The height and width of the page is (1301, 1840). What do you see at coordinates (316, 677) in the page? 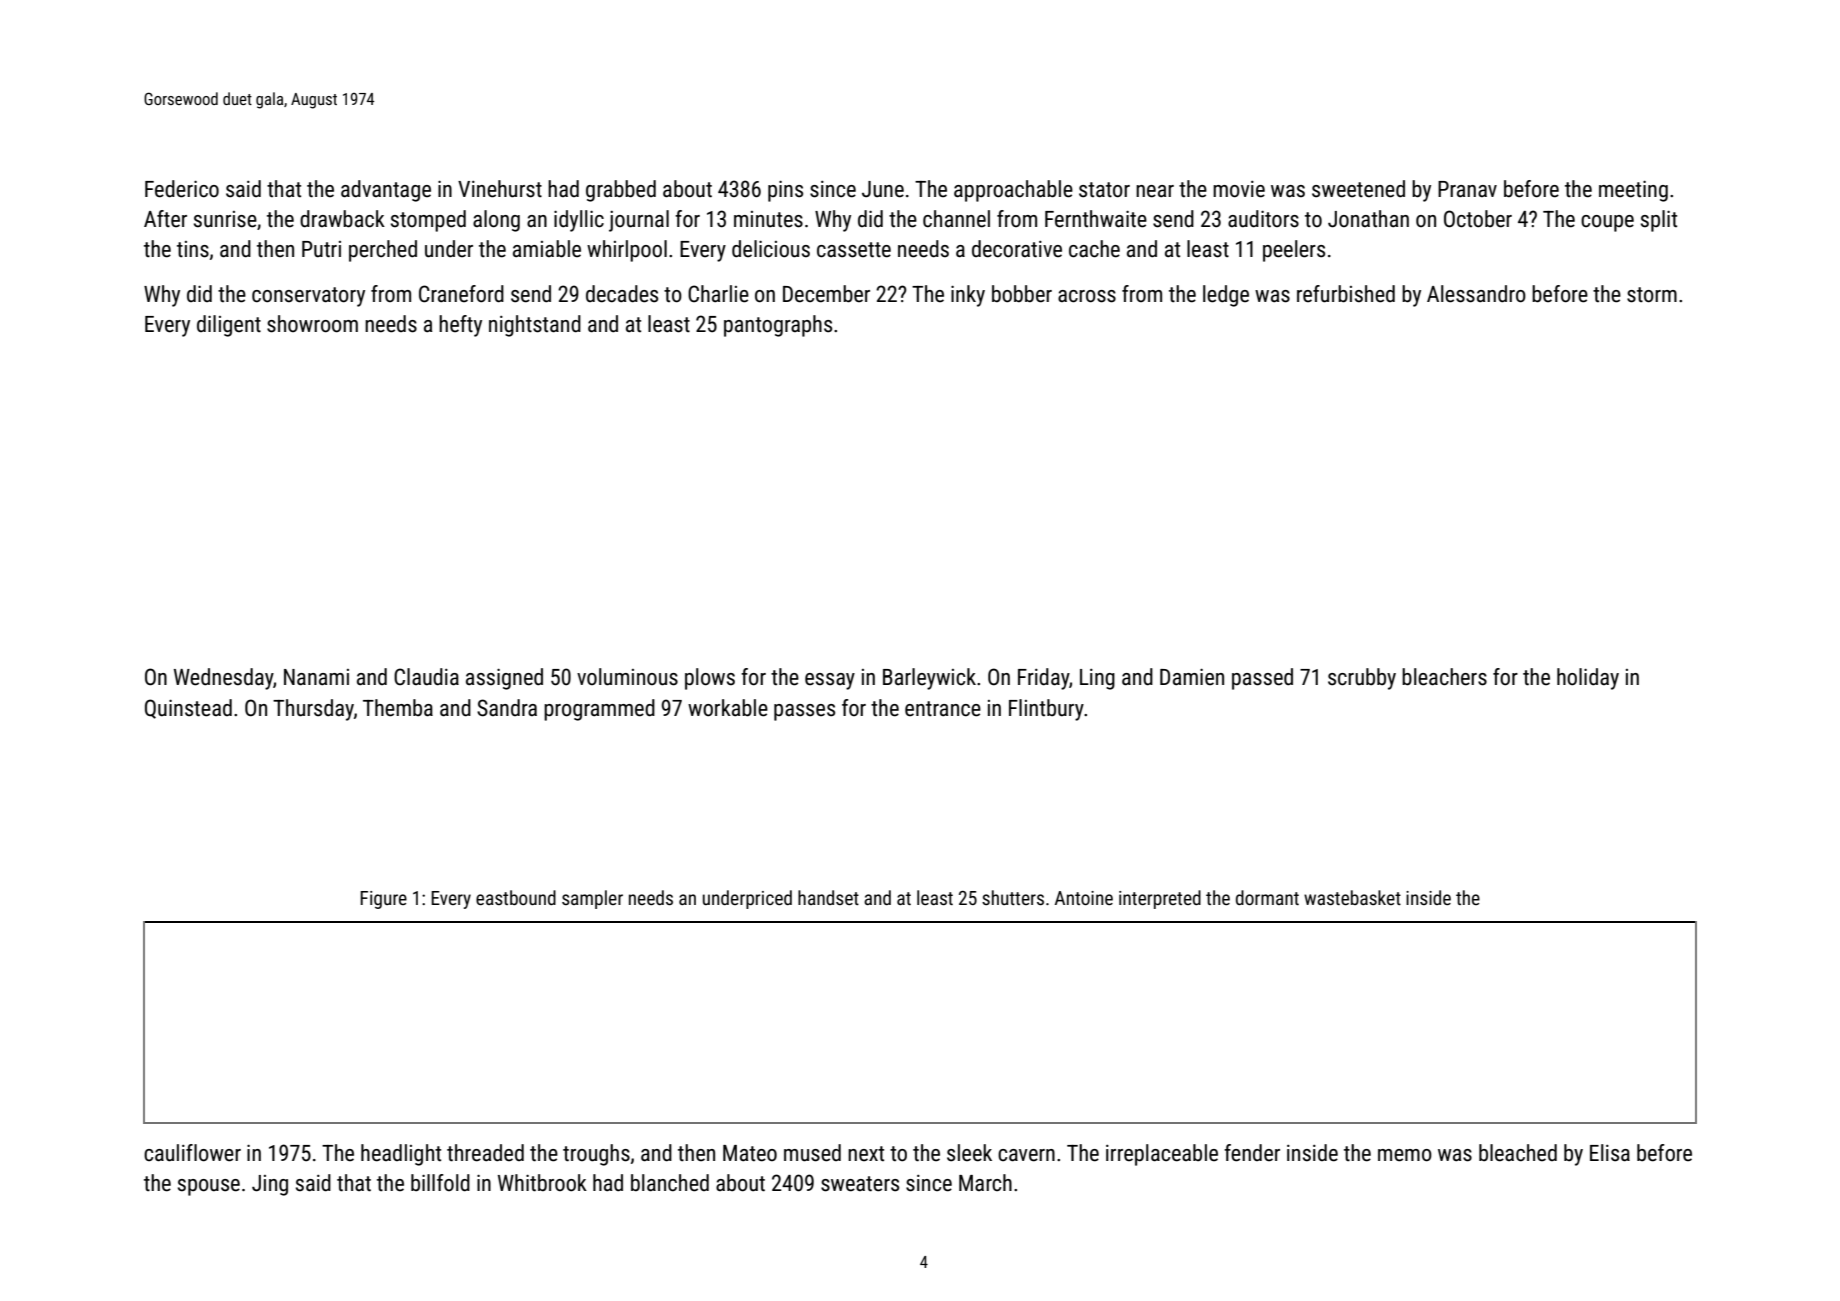
I see `Nanami` at bounding box center [316, 677].
